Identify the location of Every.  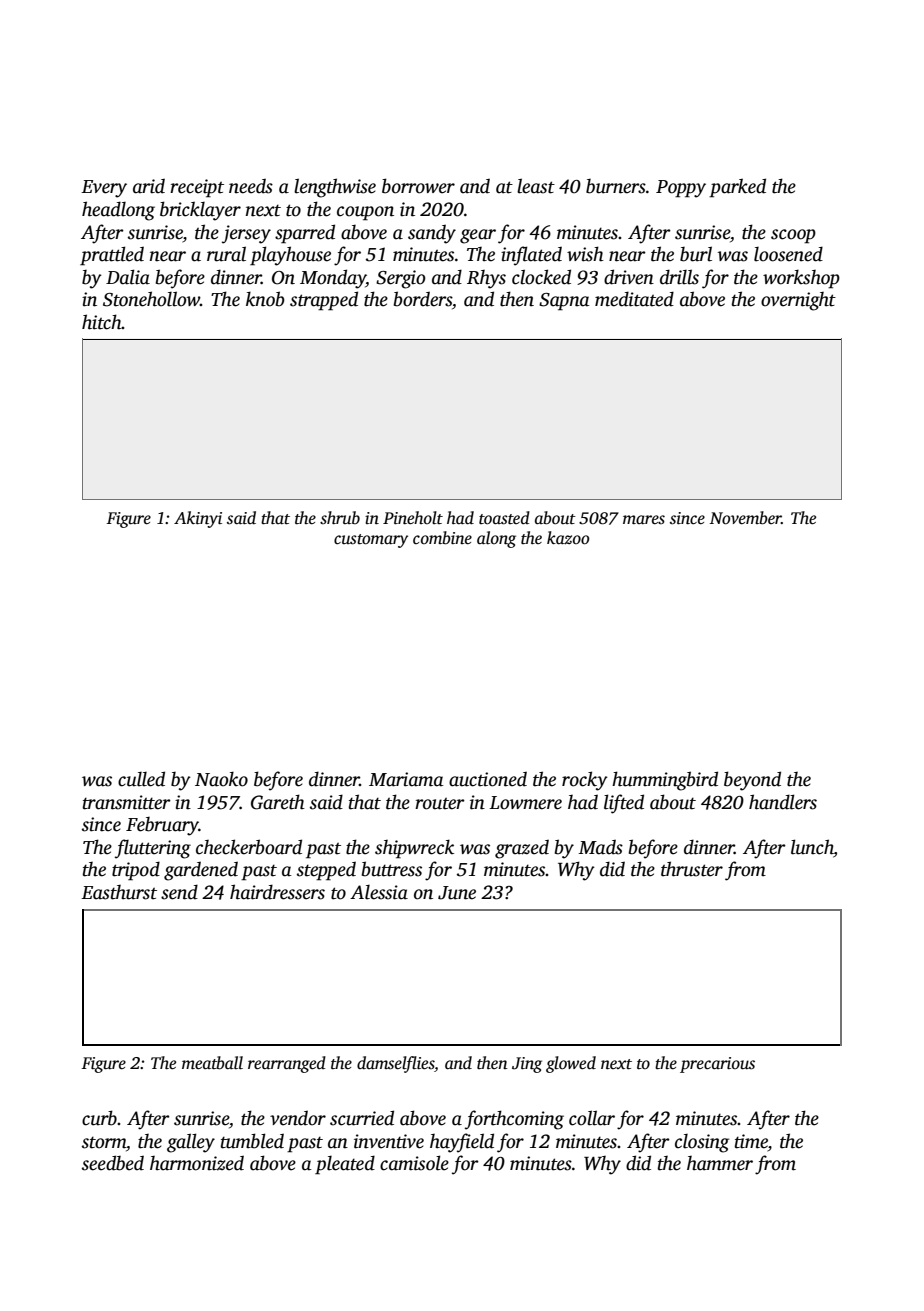
(104, 189).
